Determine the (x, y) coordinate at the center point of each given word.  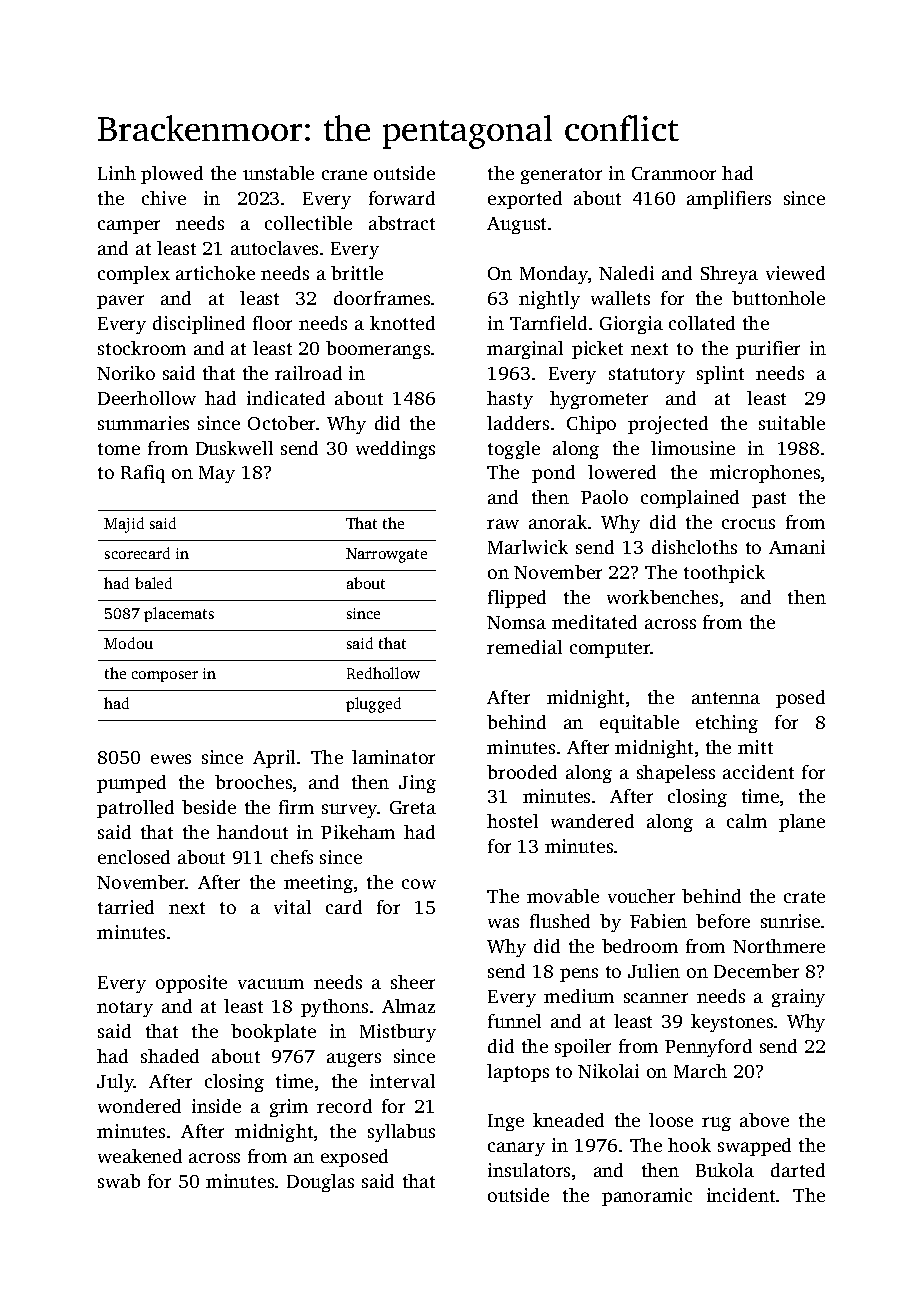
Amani (797, 547)
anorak (558, 522)
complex (134, 275)
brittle (357, 273)
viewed (795, 273)
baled (153, 583)
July (115, 1083)
